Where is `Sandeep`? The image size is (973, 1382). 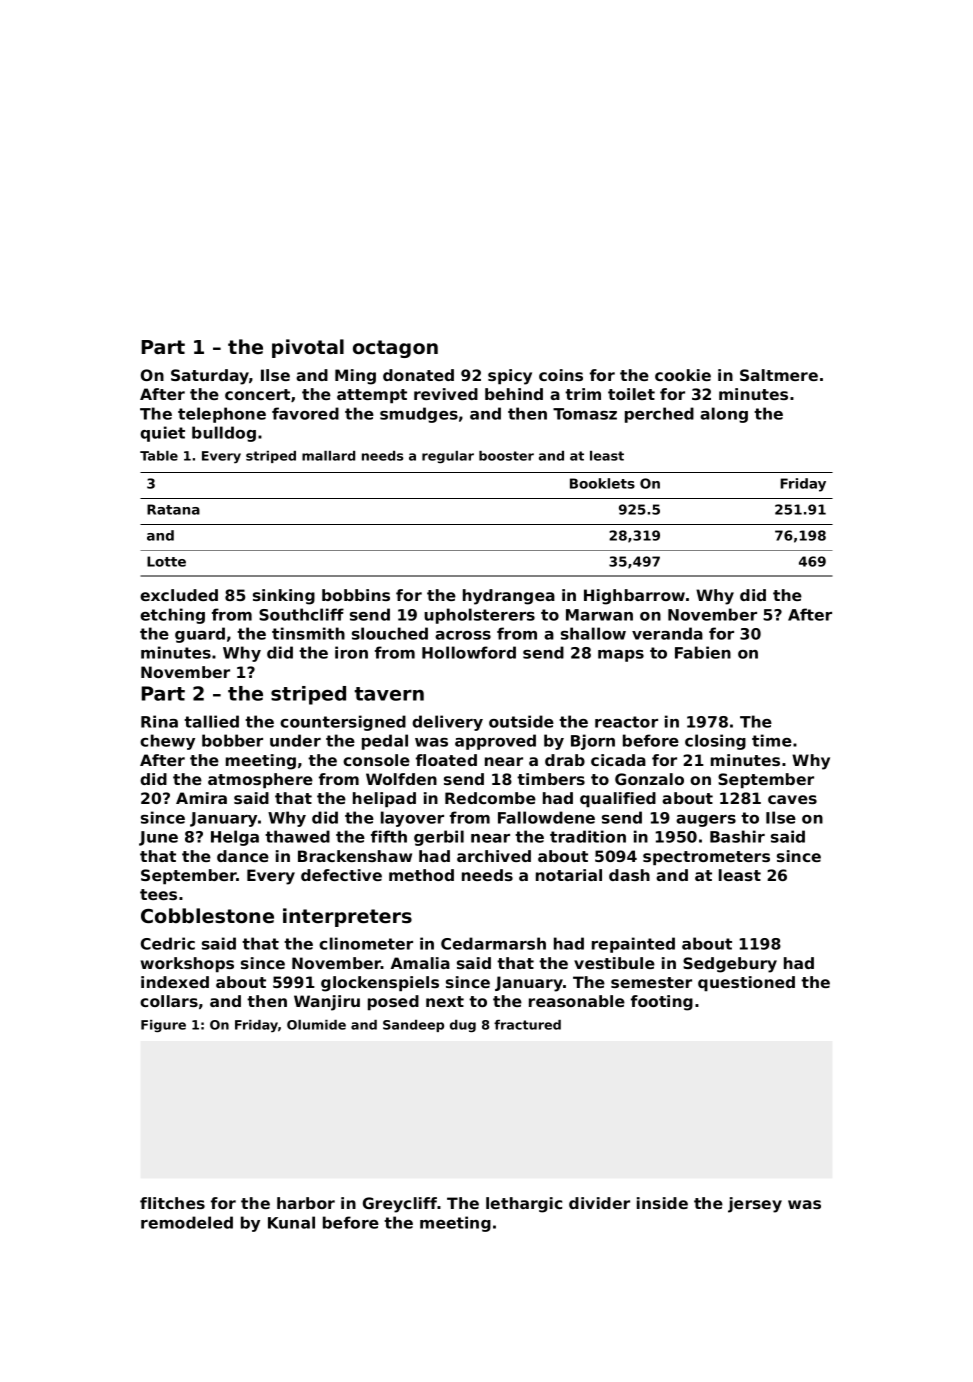
Sandeep is located at coordinates (413, 1026).
